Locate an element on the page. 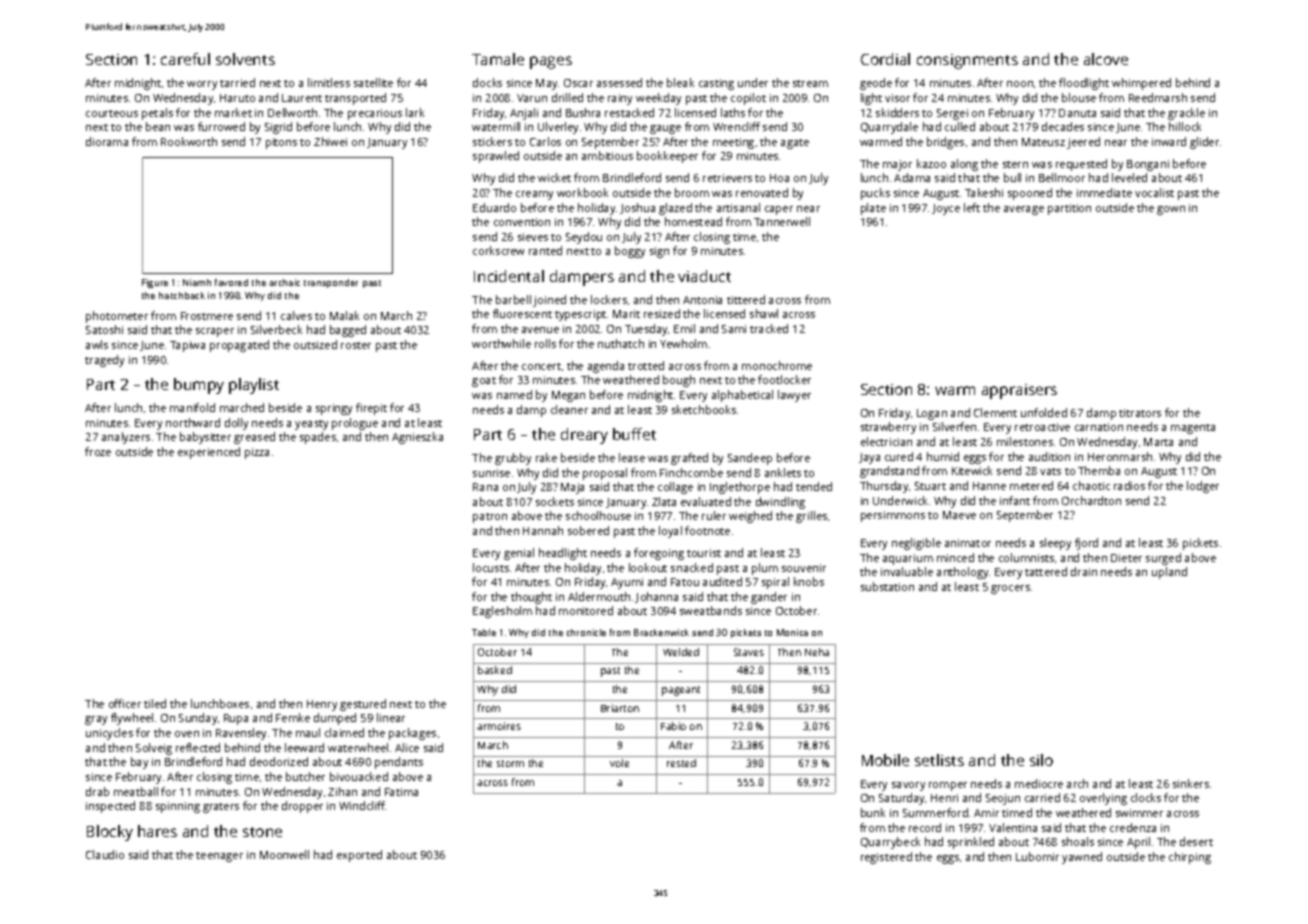  Dieter is located at coordinates (1126, 558).
